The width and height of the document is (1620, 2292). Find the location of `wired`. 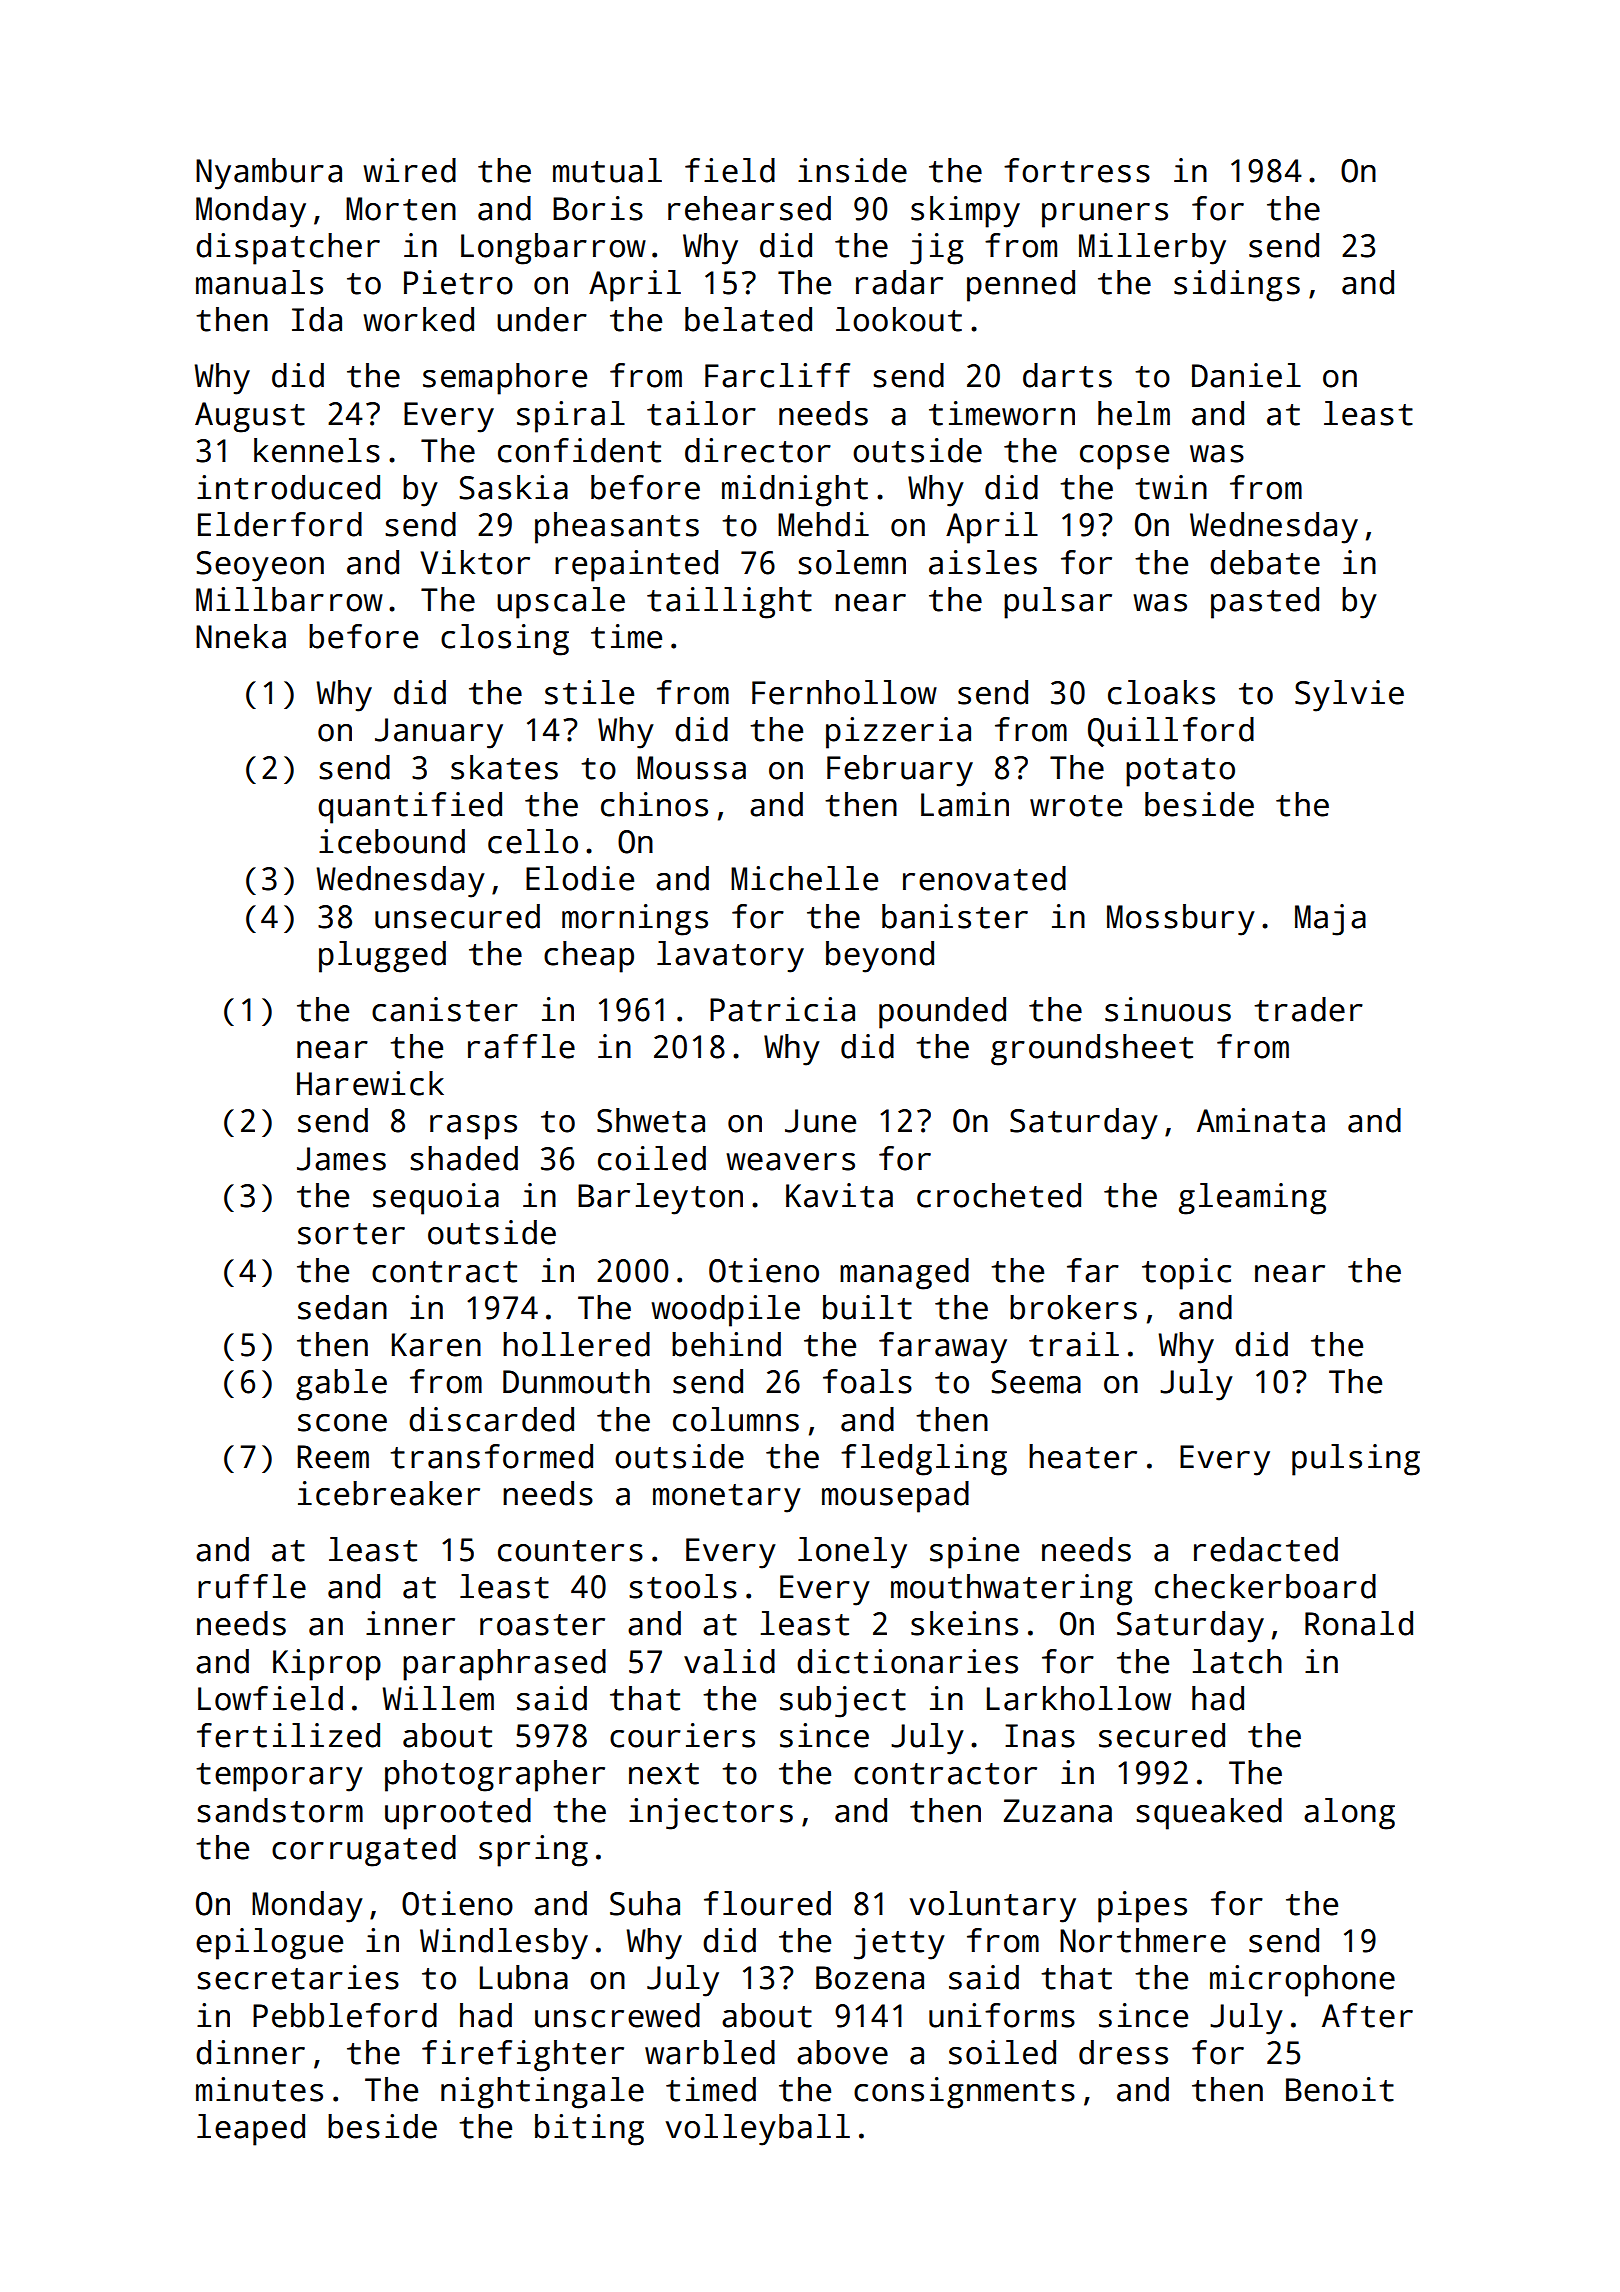

wired is located at coordinates (409, 170).
